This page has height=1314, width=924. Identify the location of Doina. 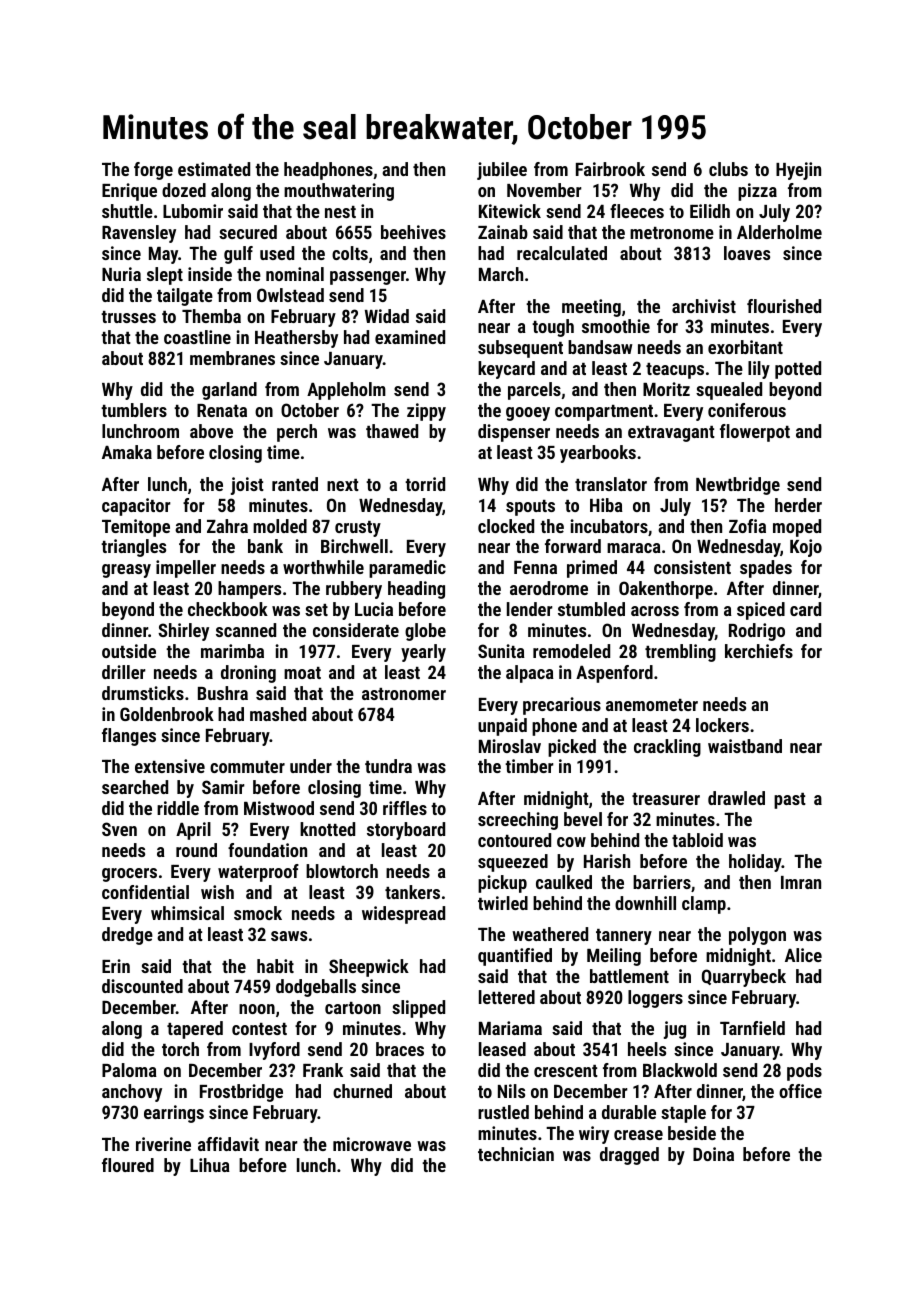
(713, 1154).
